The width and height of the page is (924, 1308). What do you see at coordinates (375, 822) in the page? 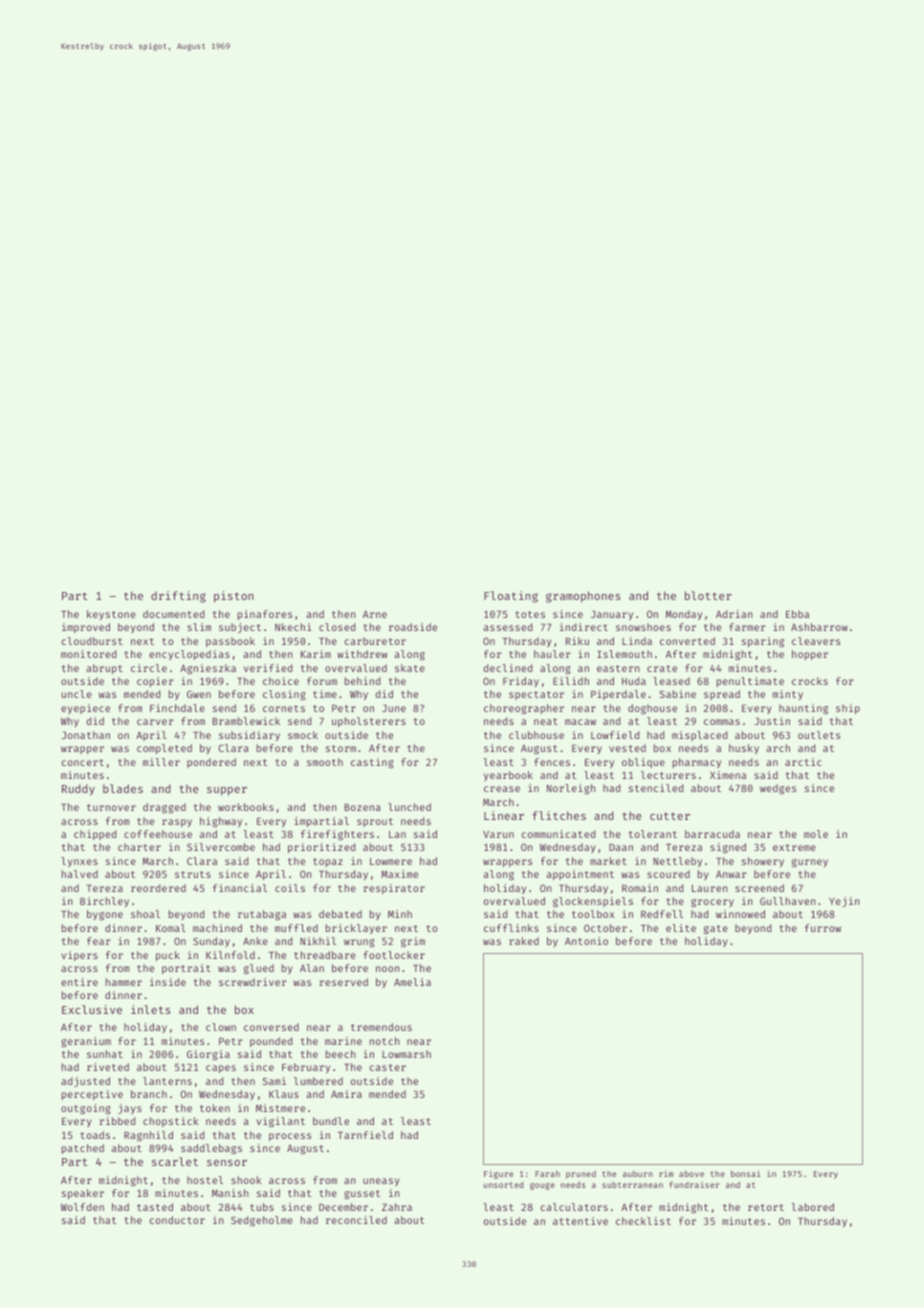
I see `sprout` at bounding box center [375, 822].
